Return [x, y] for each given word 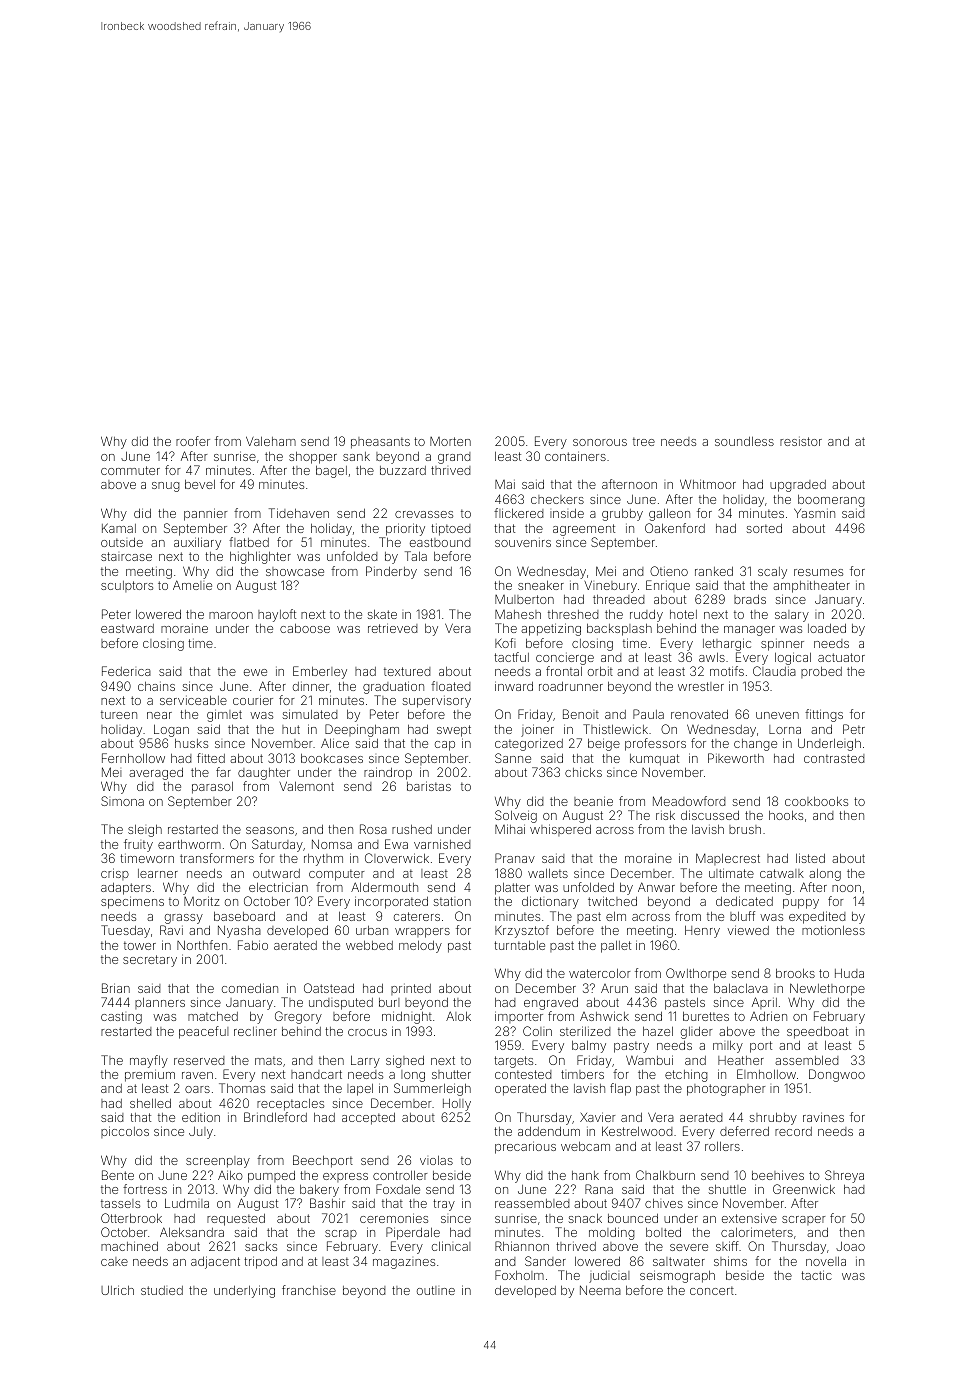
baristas [429, 786]
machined [129, 1246]
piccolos [125, 1132]
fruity [138, 845]
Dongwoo [837, 1075]
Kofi [505, 643]
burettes [706, 1016]
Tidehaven [299, 513]
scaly [772, 573]
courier [253, 700]
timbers [582, 1074]
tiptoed [451, 530]
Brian [116, 988]
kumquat [654, 760]
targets [513, 1062]
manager [749, 631]
